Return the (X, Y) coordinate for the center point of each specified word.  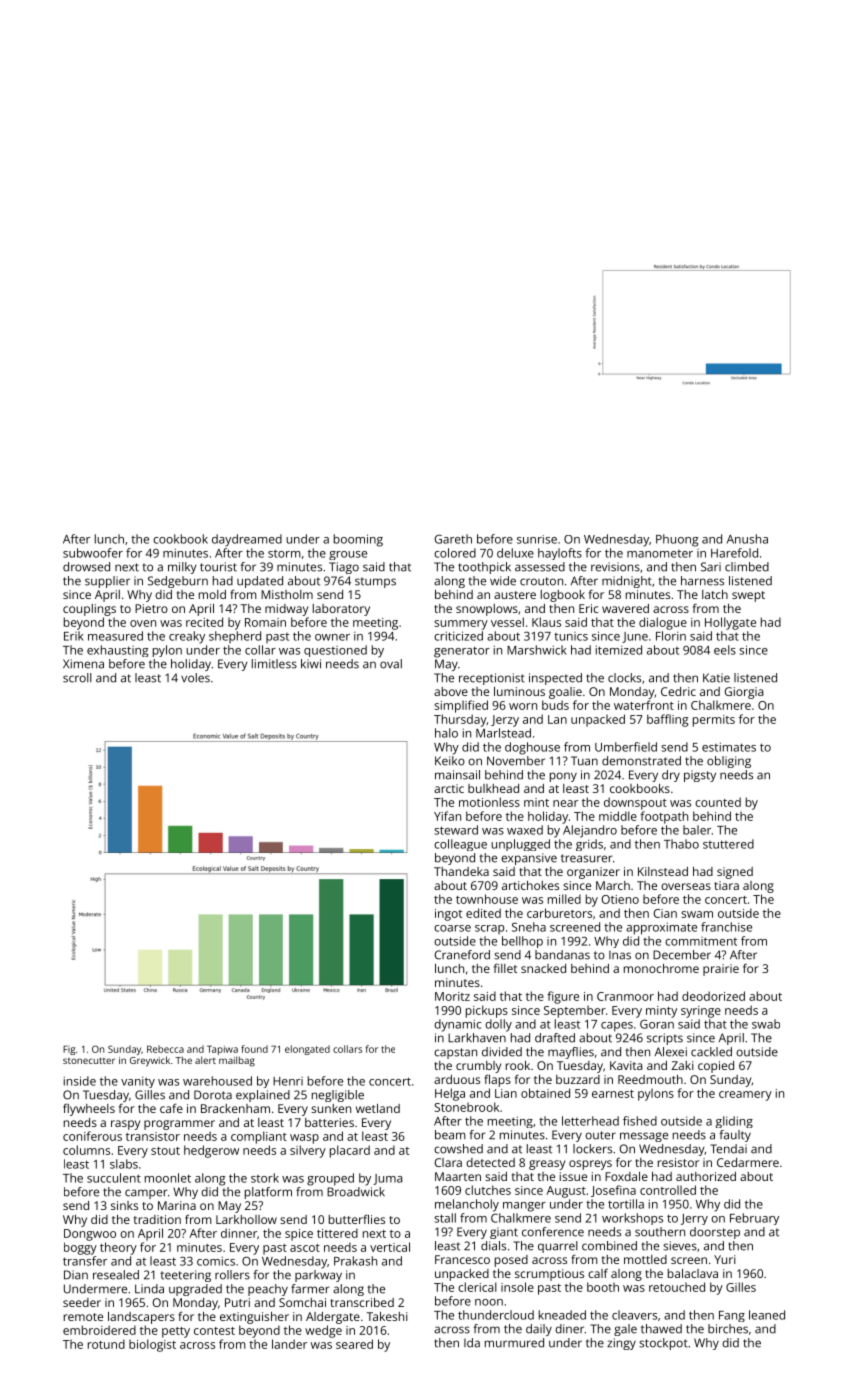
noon (489, 1302)
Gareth (453, 539)
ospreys (590, 1165)
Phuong (677, 540)
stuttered (728, 844)
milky (182, 568)
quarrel (558, 1247)
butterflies (357, 1219)
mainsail (457, 775)
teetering (185, 1276)
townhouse (487, 899)
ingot (448, 915)
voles (195, 678)
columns (86, 1150)
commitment (701, 941)
